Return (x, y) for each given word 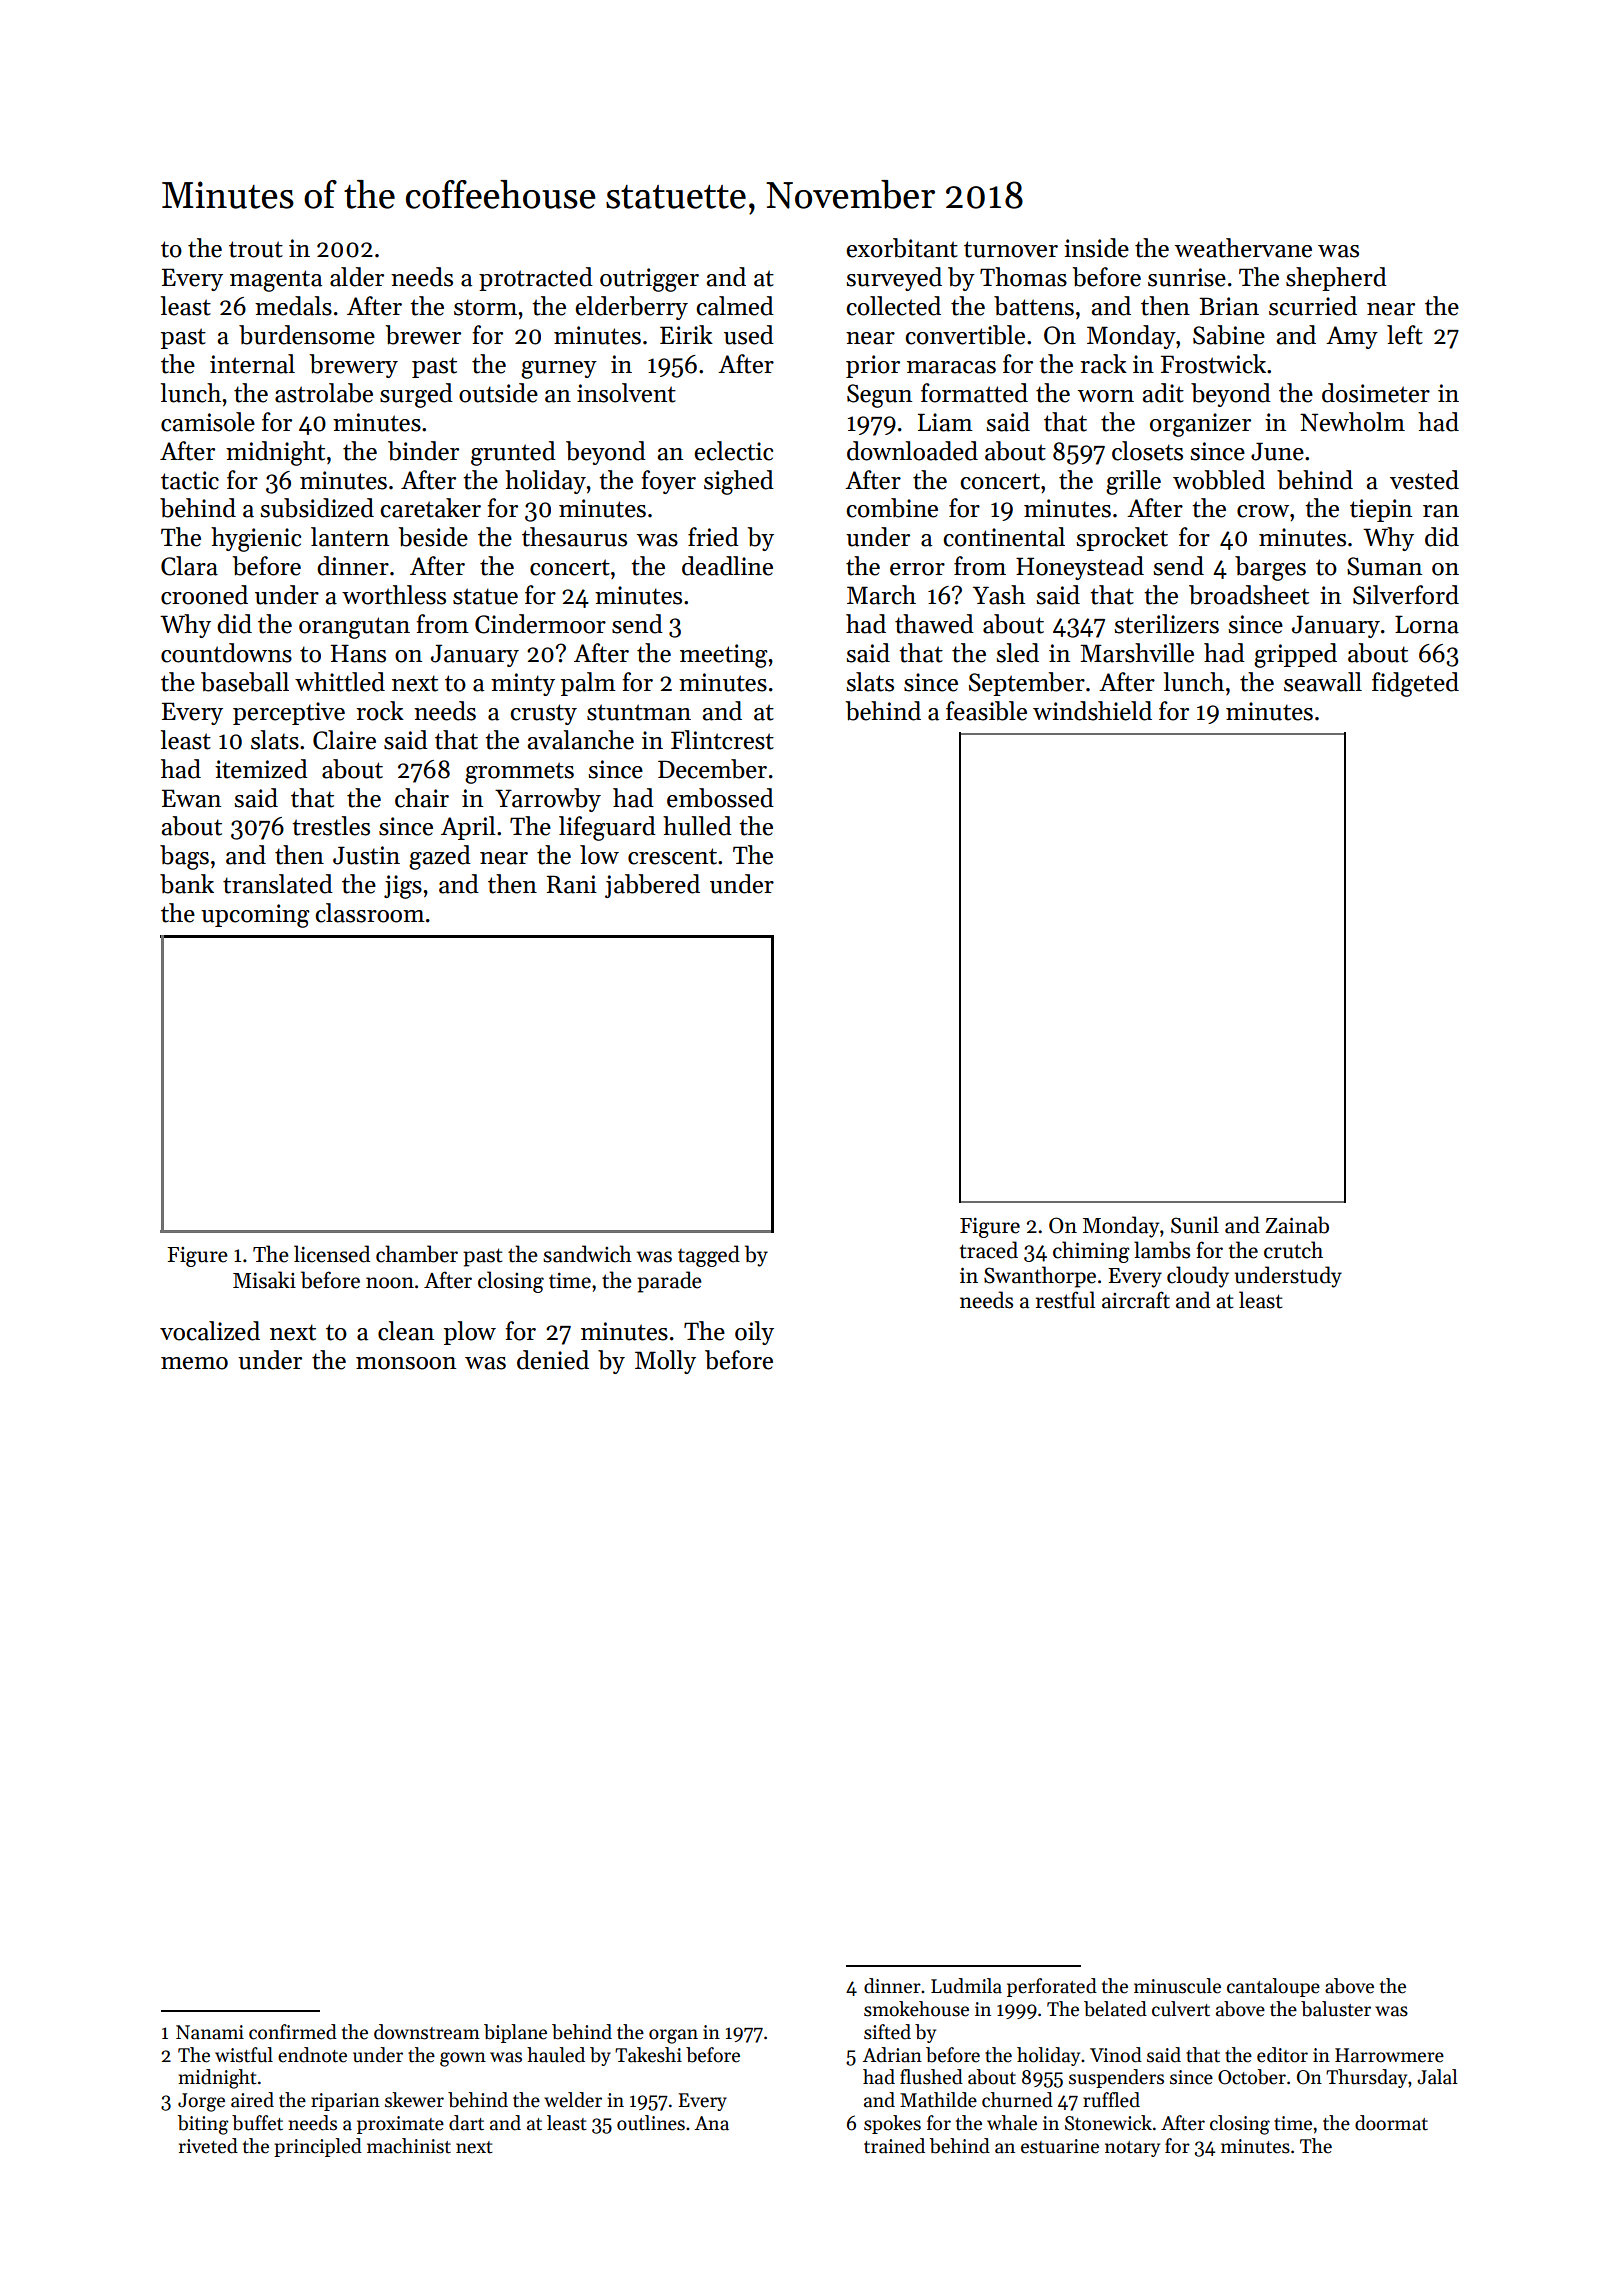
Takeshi (648, 2055)
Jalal (1437, 2077)
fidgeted (1415, 684)
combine (892, 508)
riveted (208, 2146)
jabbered (652, 886)
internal (252, 364)
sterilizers (1166, 624)
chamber (417, 1254)
